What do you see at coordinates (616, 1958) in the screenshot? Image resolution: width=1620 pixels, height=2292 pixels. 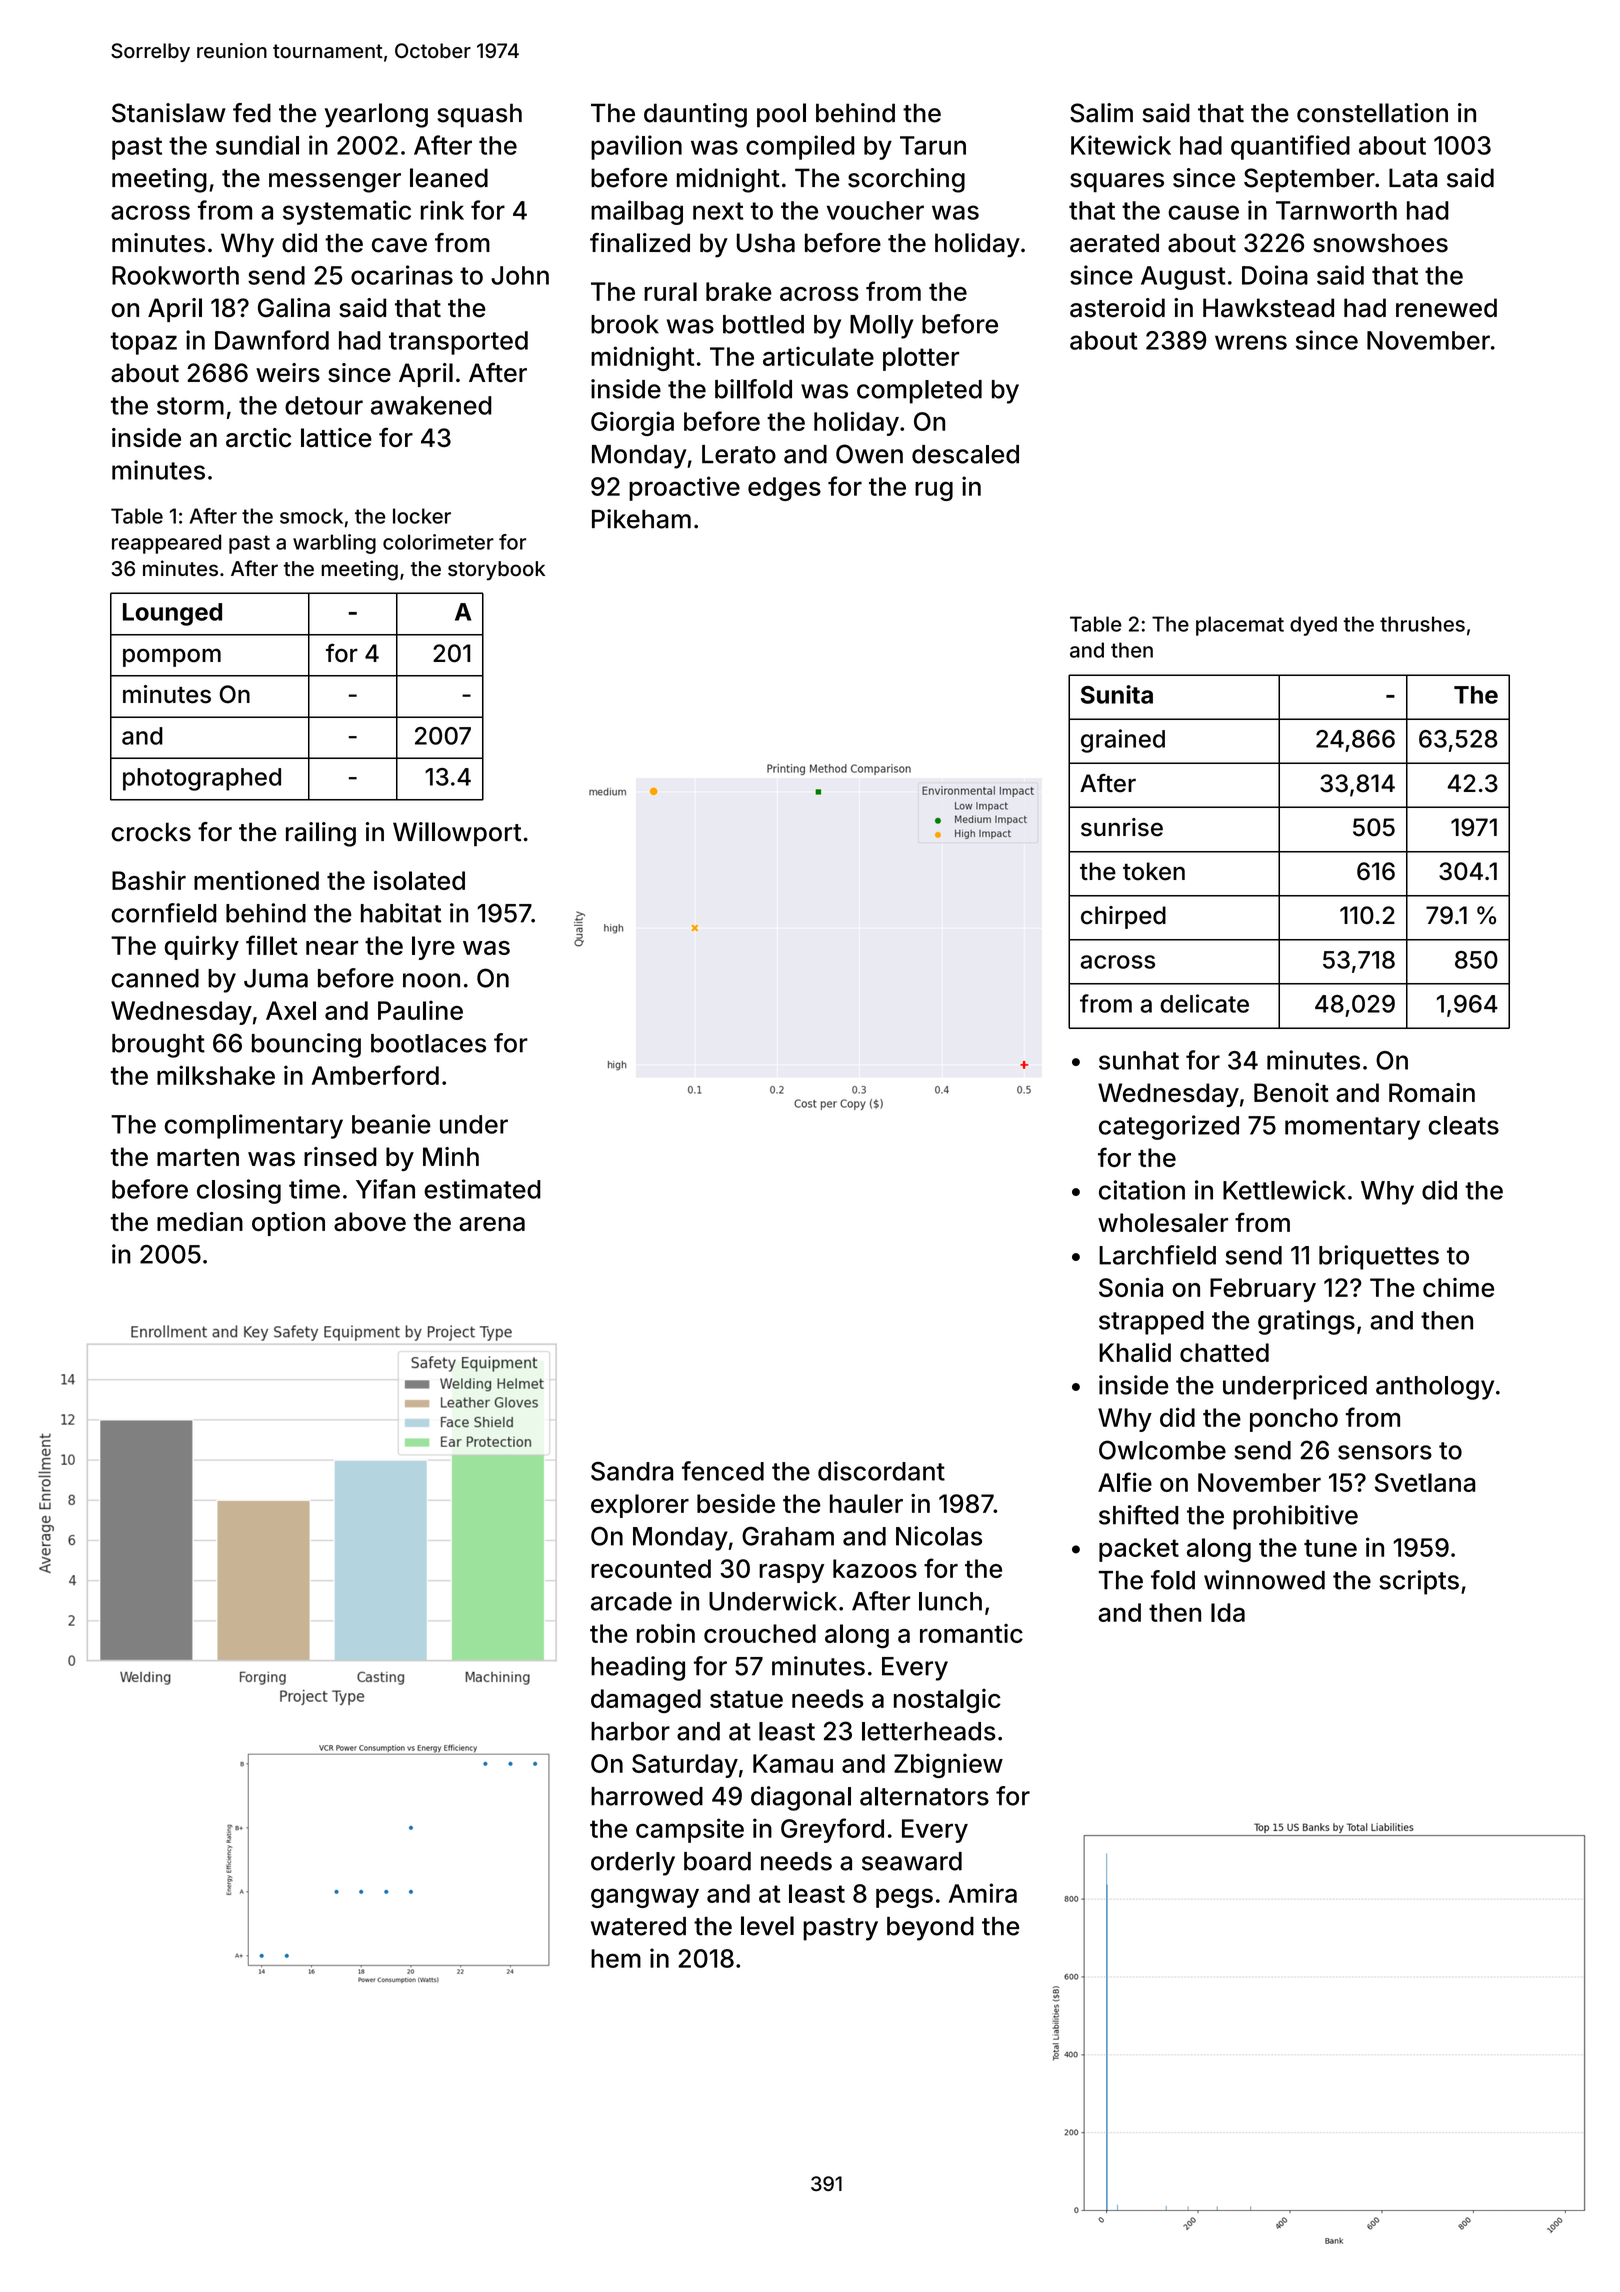 I see `hem` at bounding box center [616, 1958].
